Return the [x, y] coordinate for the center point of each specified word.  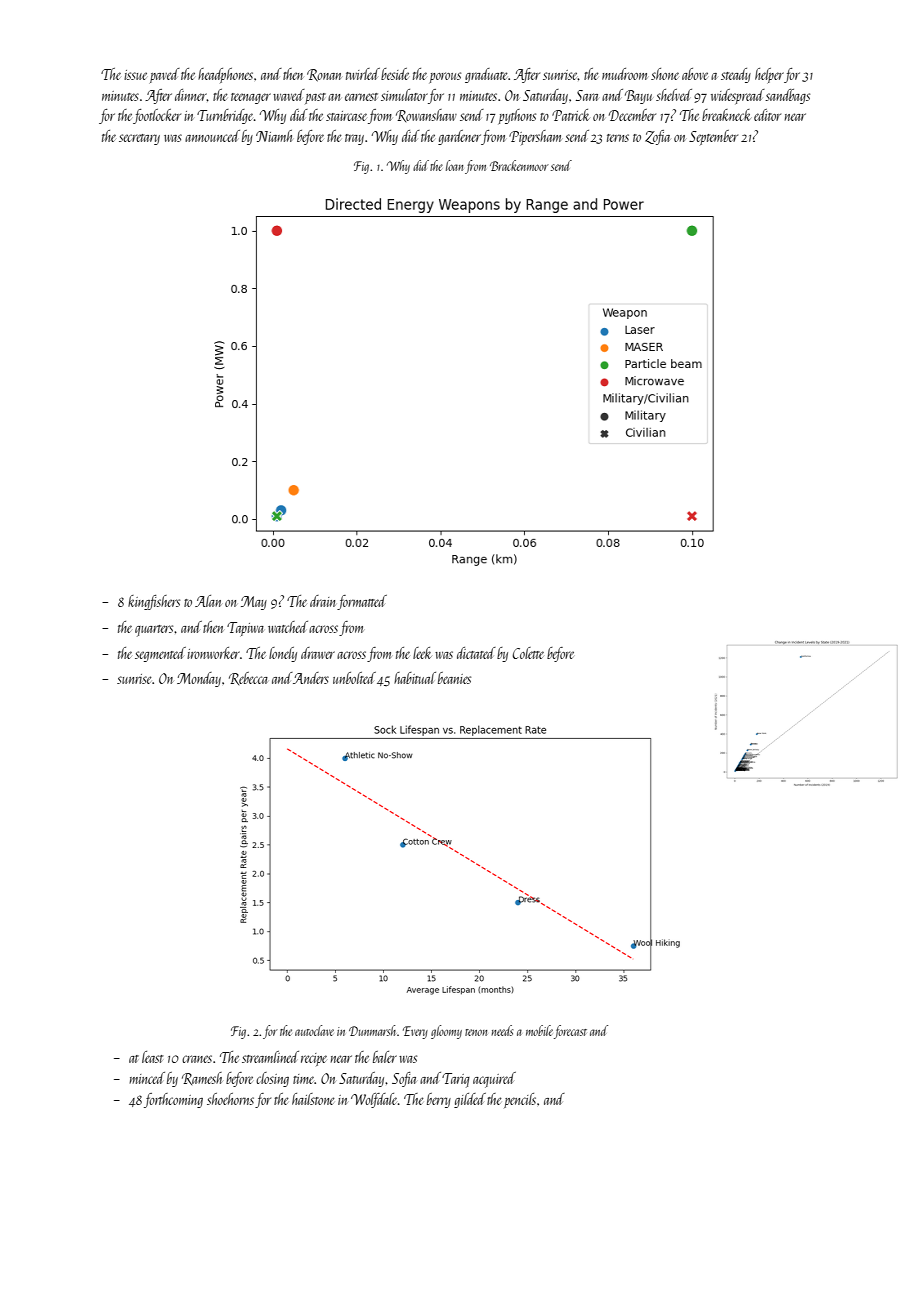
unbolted [354, 678]
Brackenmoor [519, 165]
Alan [208, 601]
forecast [570, 1032]
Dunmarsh [372, 1030]
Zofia [657, 137]
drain [323, 601]
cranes [197, 1059]
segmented [160, 654]
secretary [139, 139]
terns [618, 138]
